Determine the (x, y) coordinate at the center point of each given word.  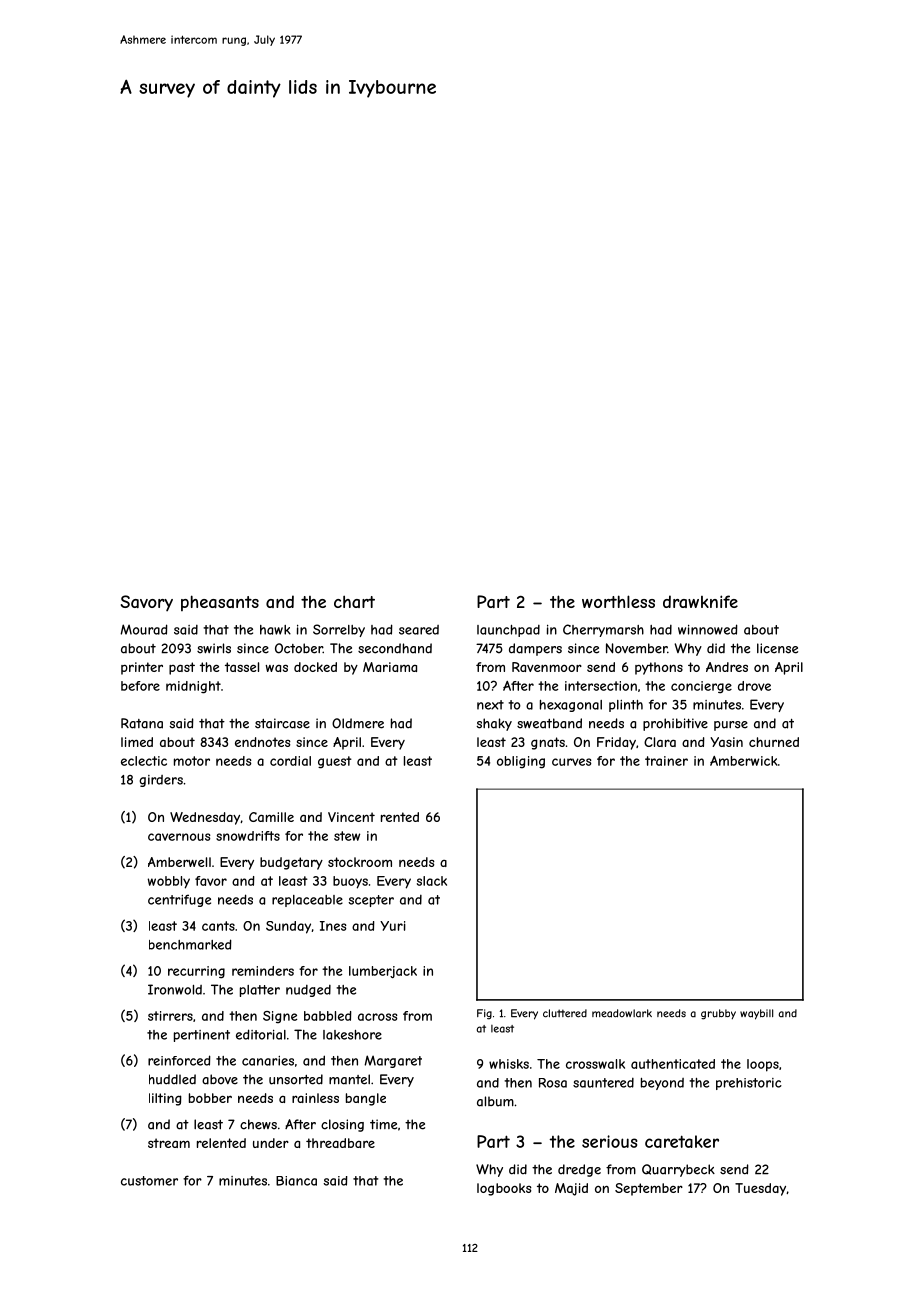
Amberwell (179, 862)
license (777, 648)
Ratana (142, 723)
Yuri (393, 926)
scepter (371, 901)
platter (260, 991)
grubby (718, 1014)
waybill (756, 1014)
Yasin (726, 742)
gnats (548, 743)
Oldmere (358, 723)
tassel (242, 667)
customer (149, 1181)
